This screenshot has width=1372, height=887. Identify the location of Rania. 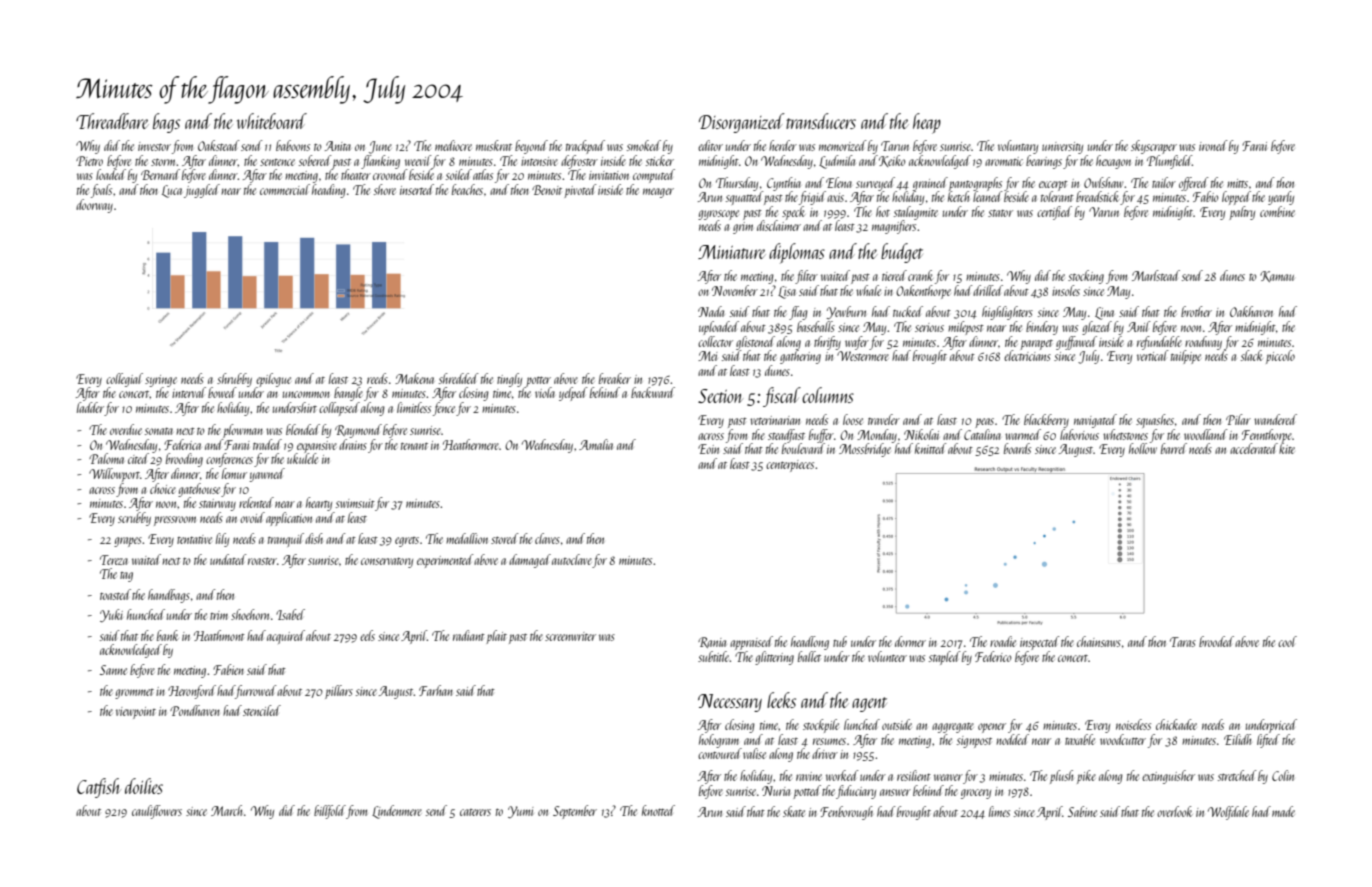
(712, 642).
